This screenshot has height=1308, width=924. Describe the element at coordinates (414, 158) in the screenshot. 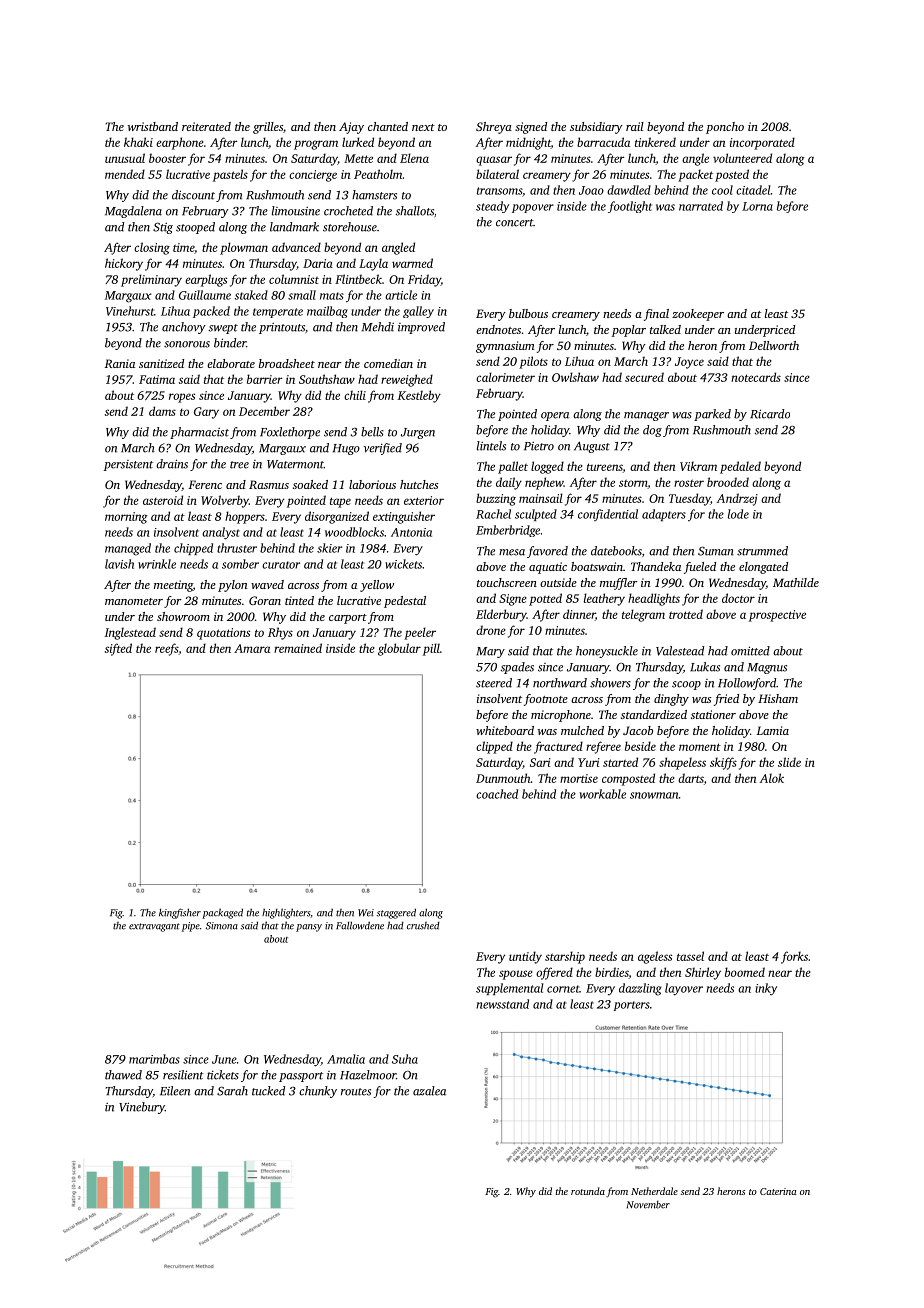

I see `Elena` at that location.
